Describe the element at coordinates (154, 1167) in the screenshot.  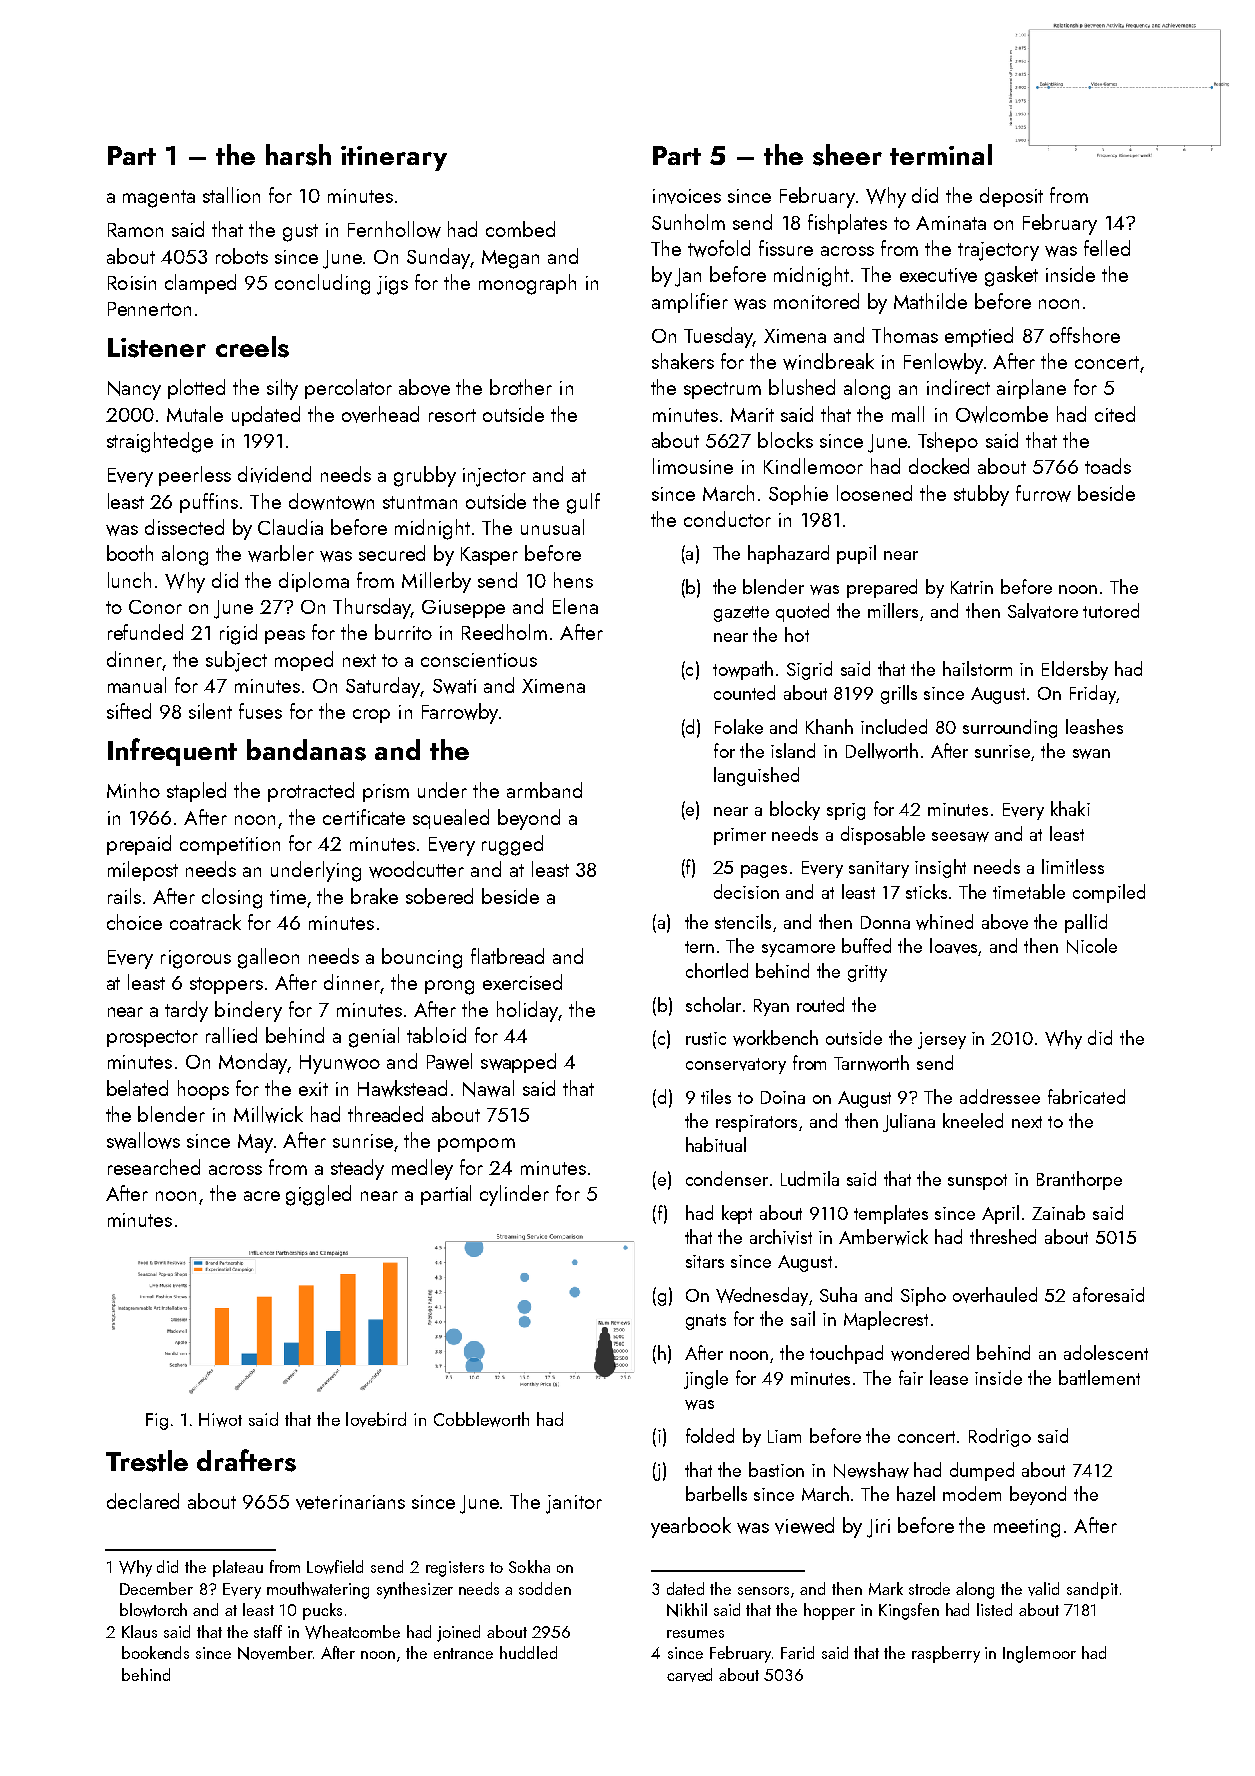
I see `researched` at that location.
